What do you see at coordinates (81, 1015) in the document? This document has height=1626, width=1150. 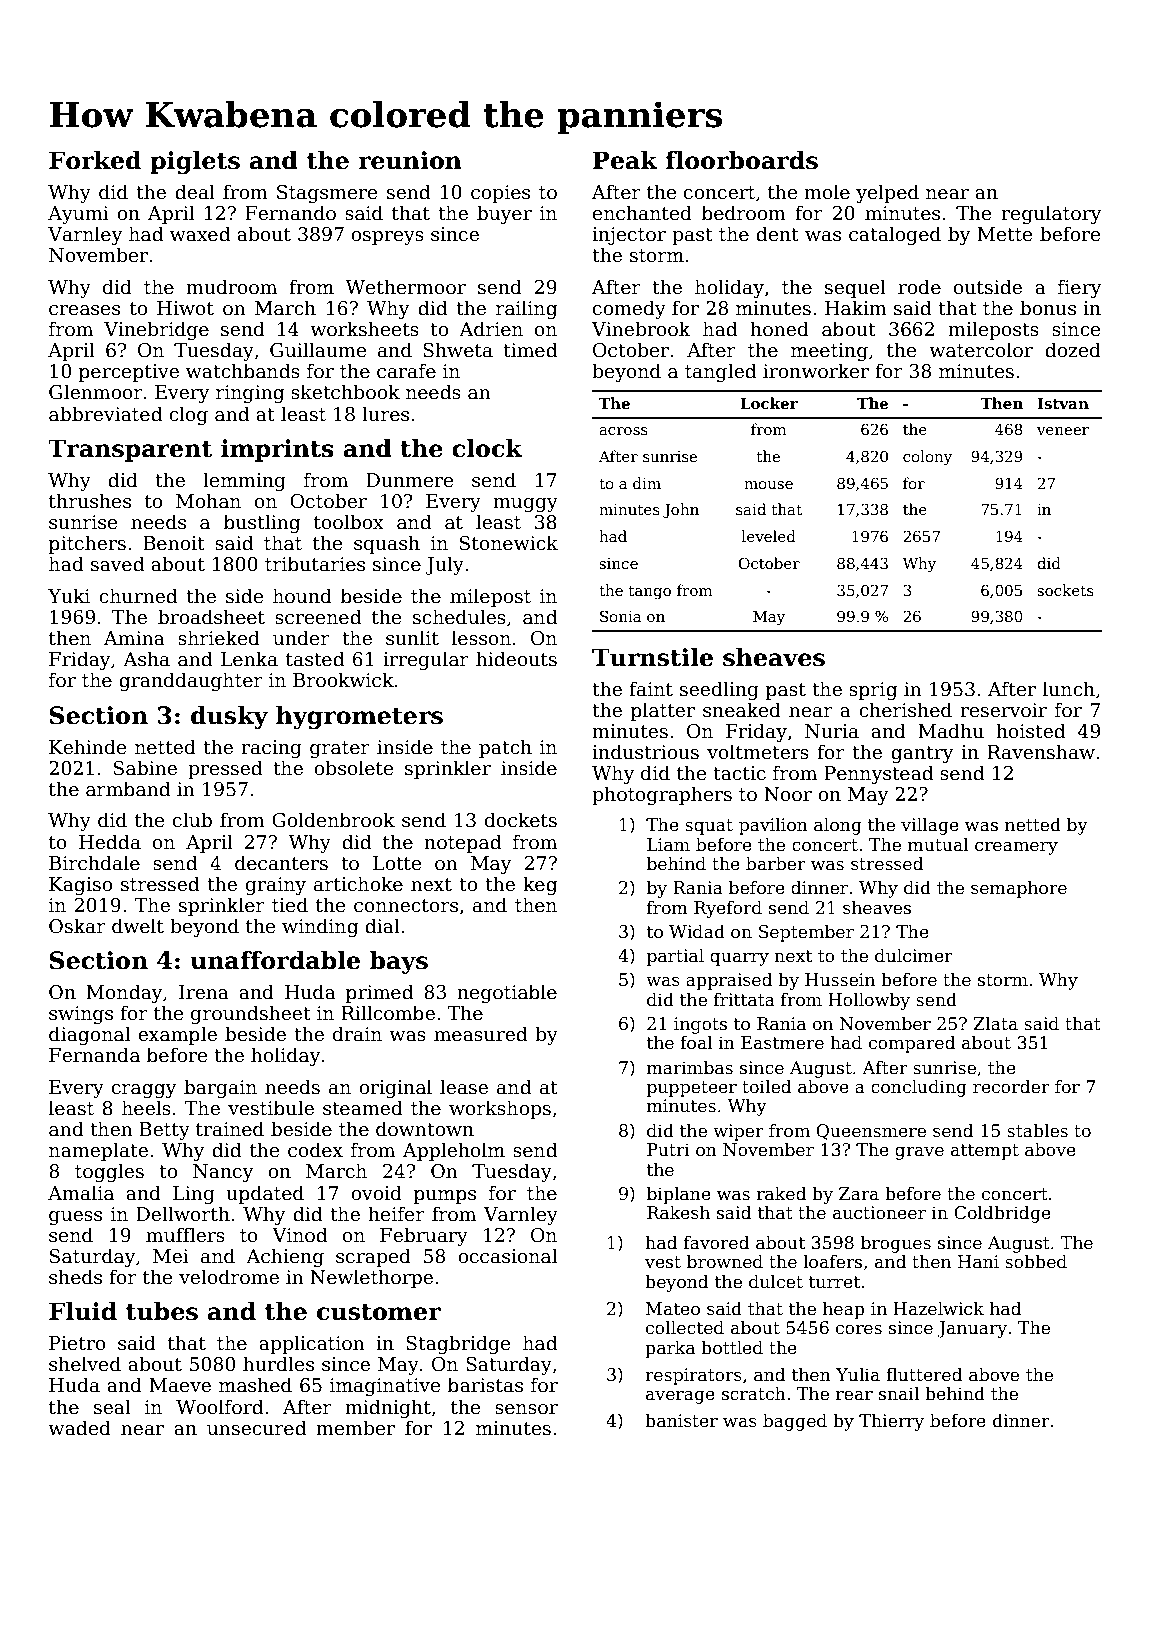 I see `swings` at bounding box center [81, 1015].
